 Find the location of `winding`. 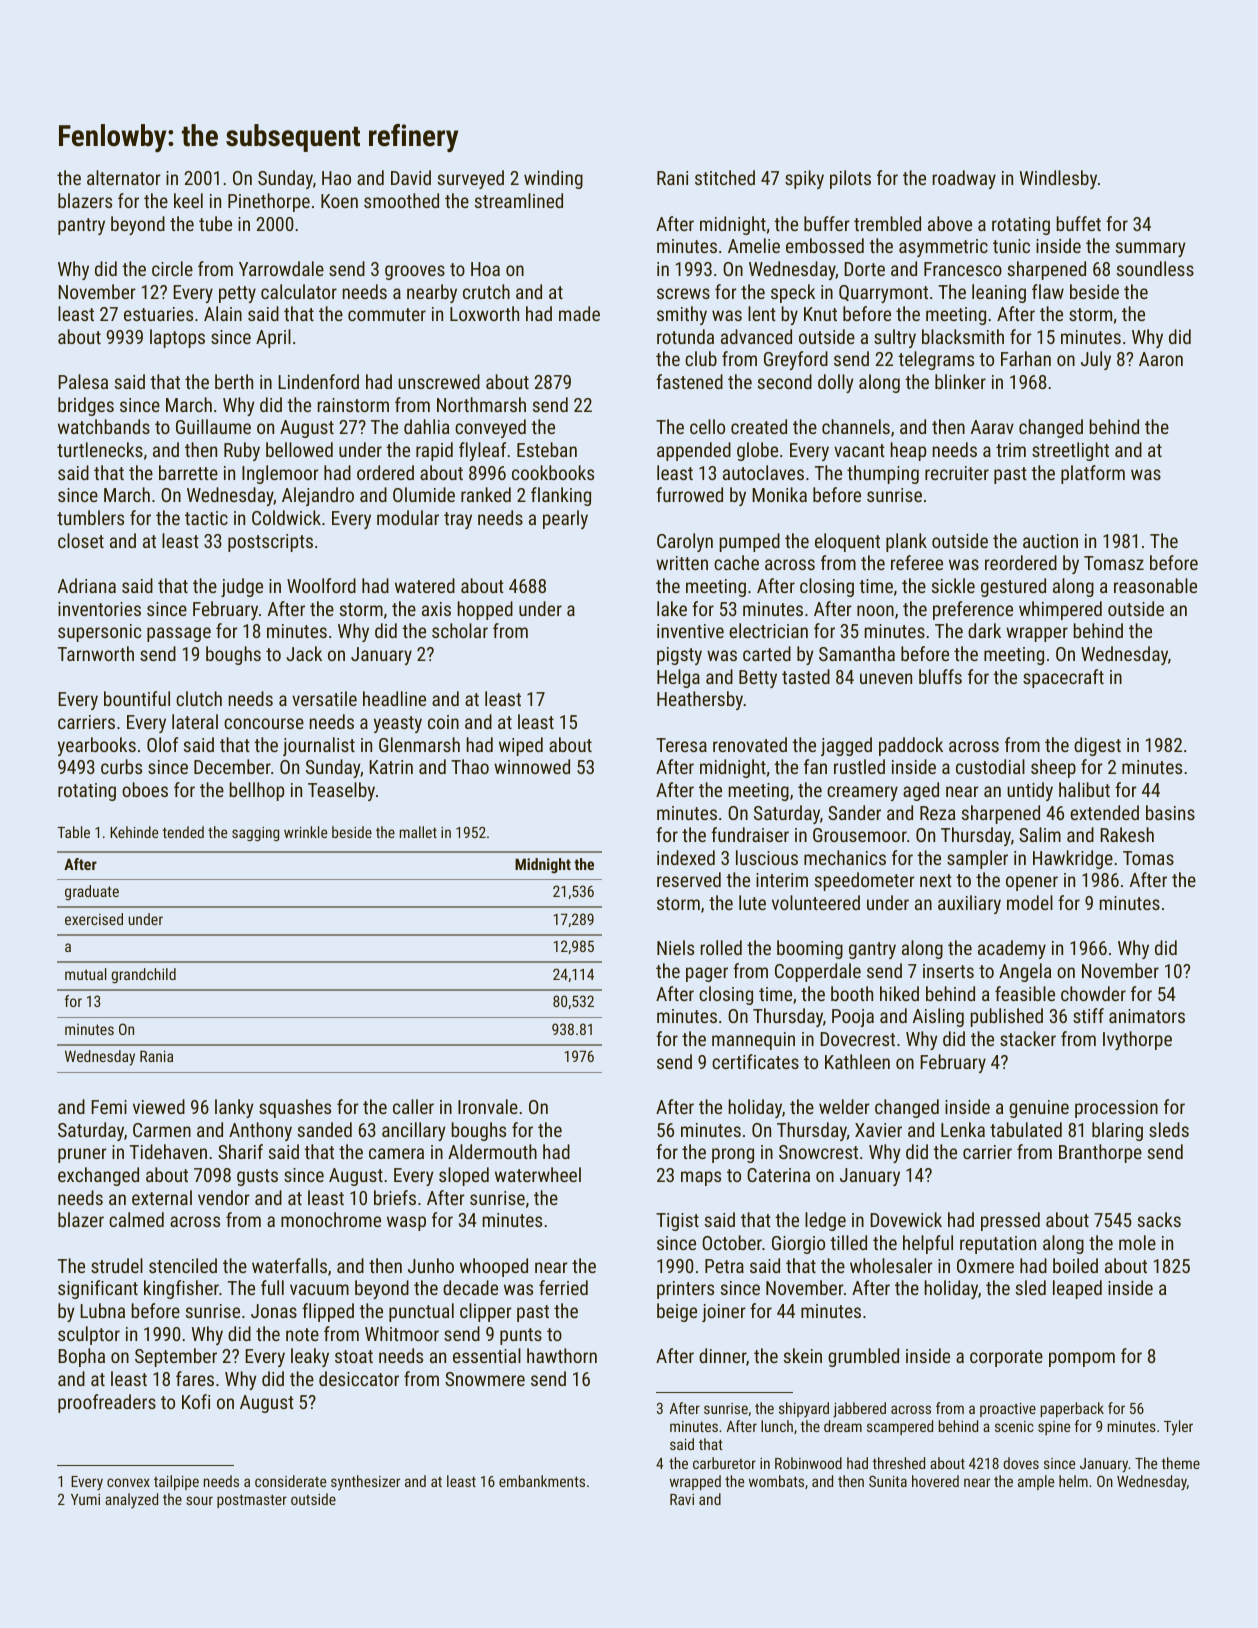

winding is located at coordinates (553, 179).
